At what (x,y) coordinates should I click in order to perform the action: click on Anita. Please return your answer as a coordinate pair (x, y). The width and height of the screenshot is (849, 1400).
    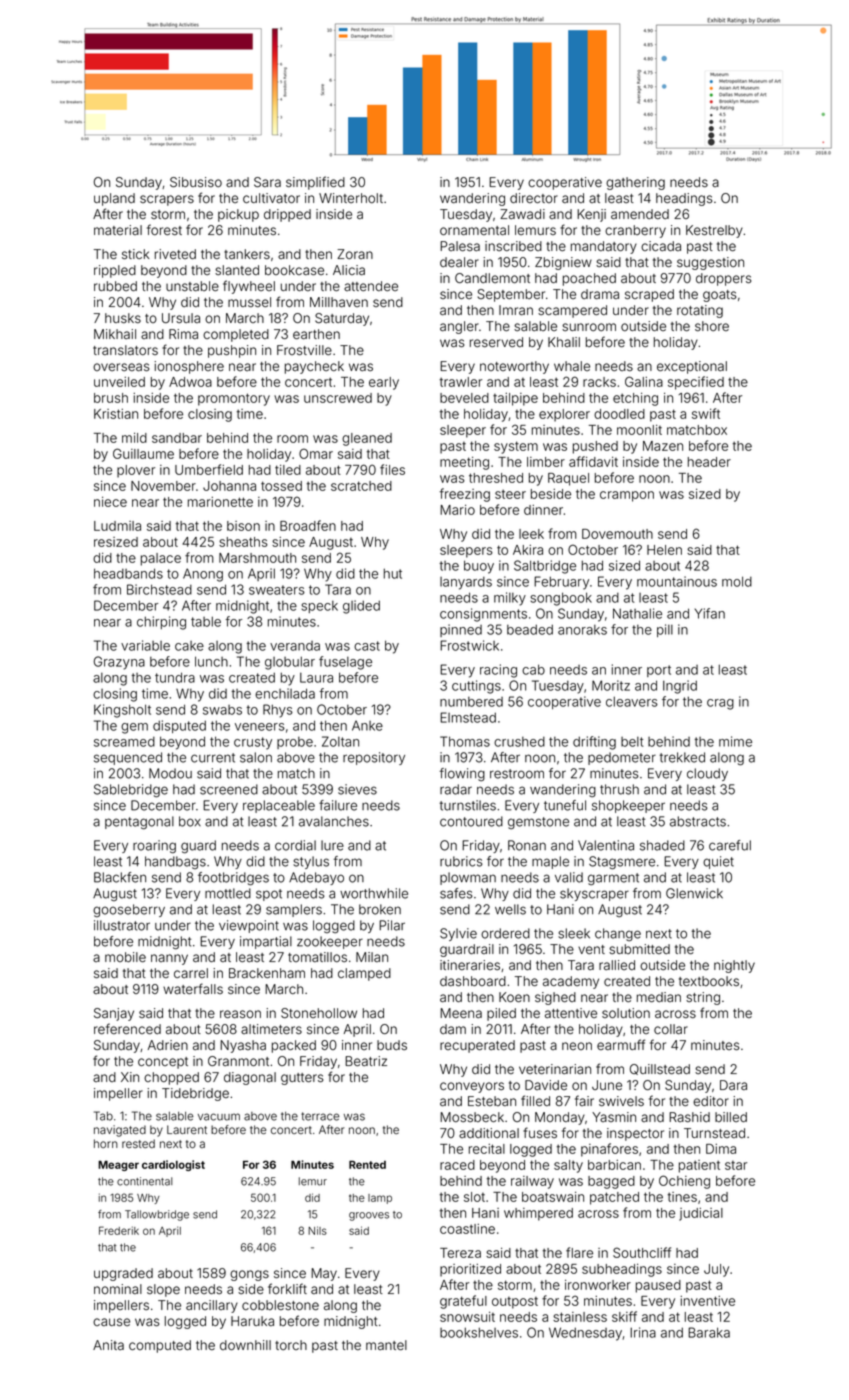
    Looking at the image, I should click on (108, 1345).
